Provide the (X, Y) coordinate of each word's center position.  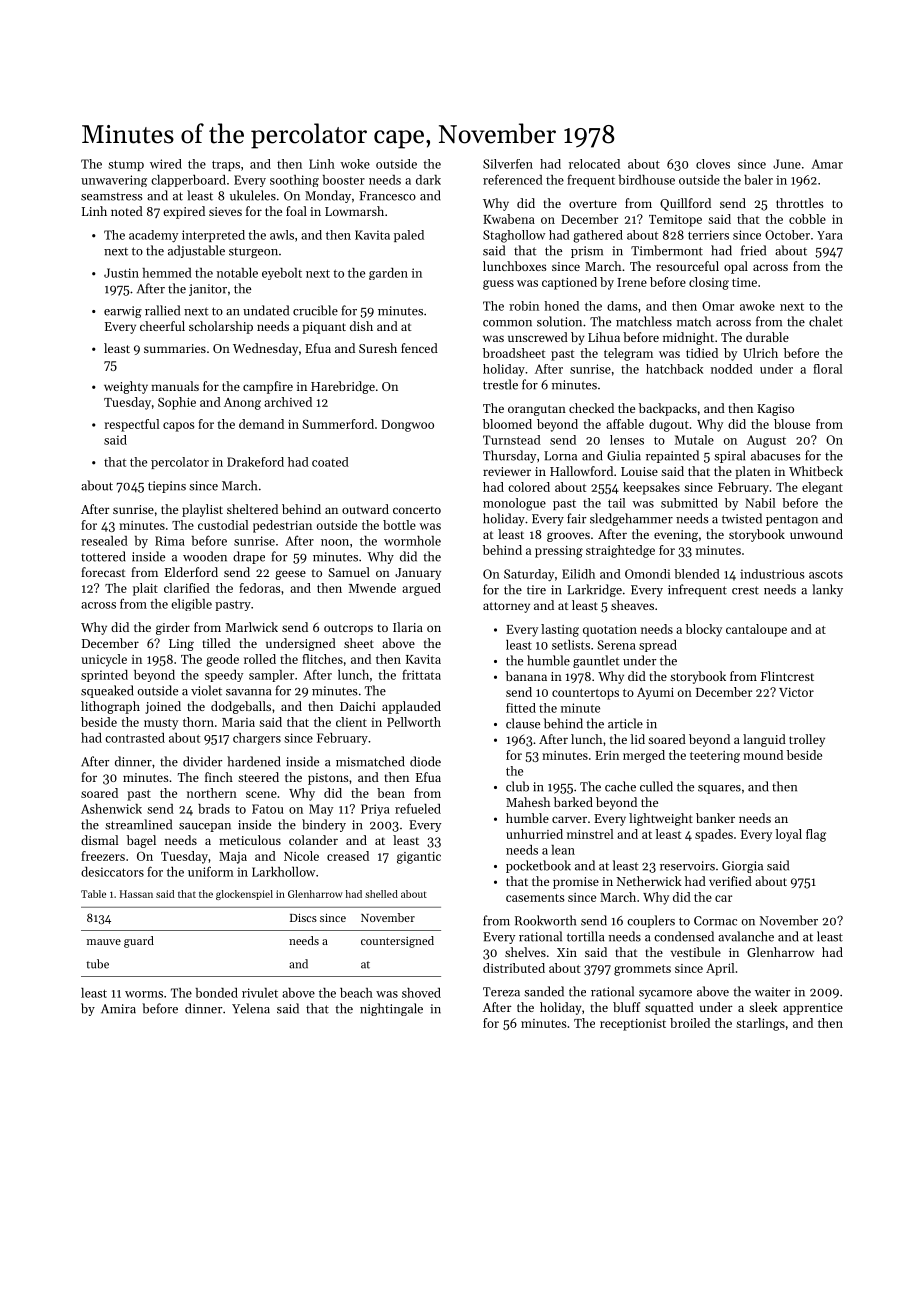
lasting (560, 630)
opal (736, 267)
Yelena (251, 1008)
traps (226, 165)
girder (173, 628)
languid (764, 740)
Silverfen (508, 164)
